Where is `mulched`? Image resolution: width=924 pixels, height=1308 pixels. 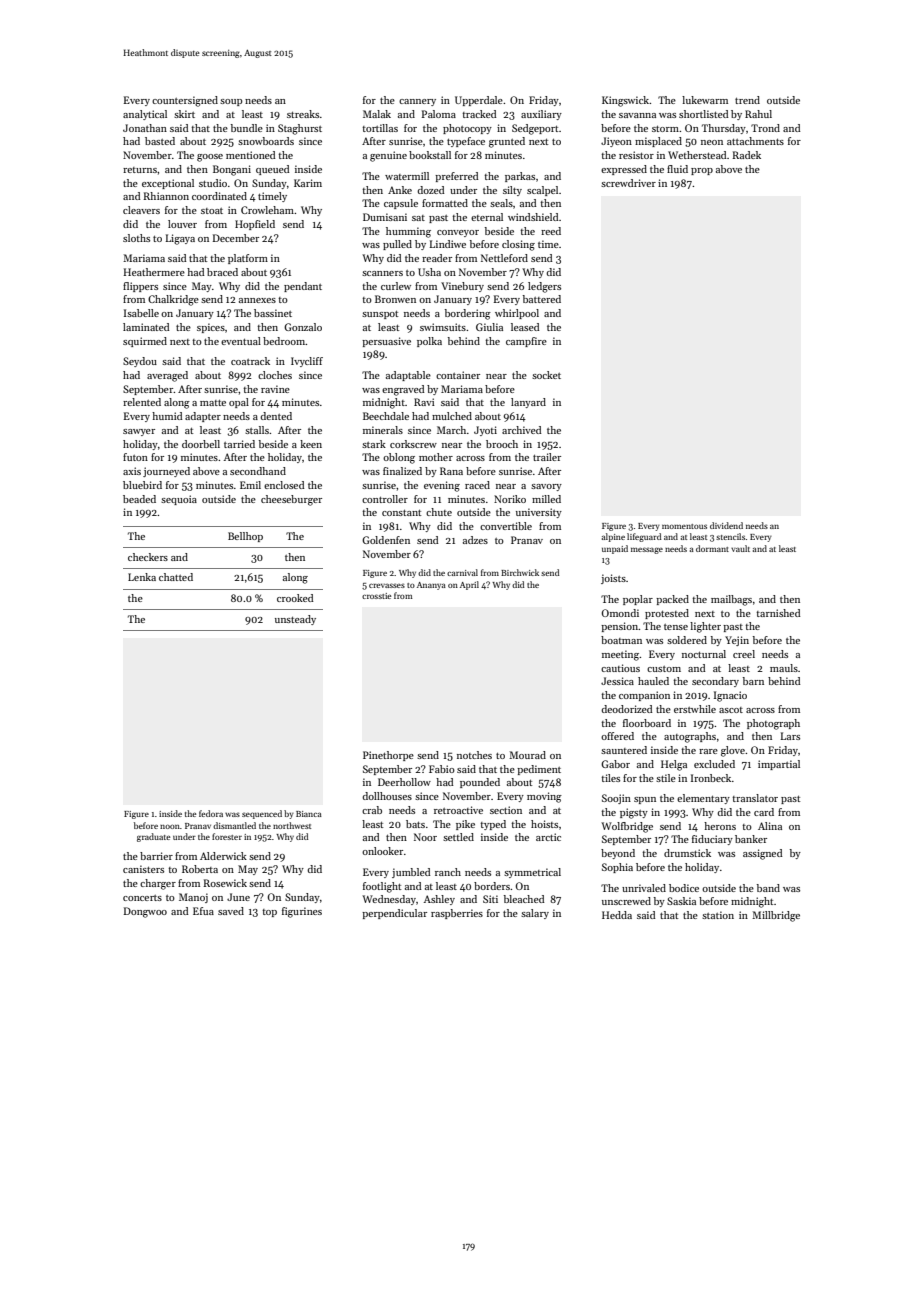
mulched is located at coordinates (452, 416).
